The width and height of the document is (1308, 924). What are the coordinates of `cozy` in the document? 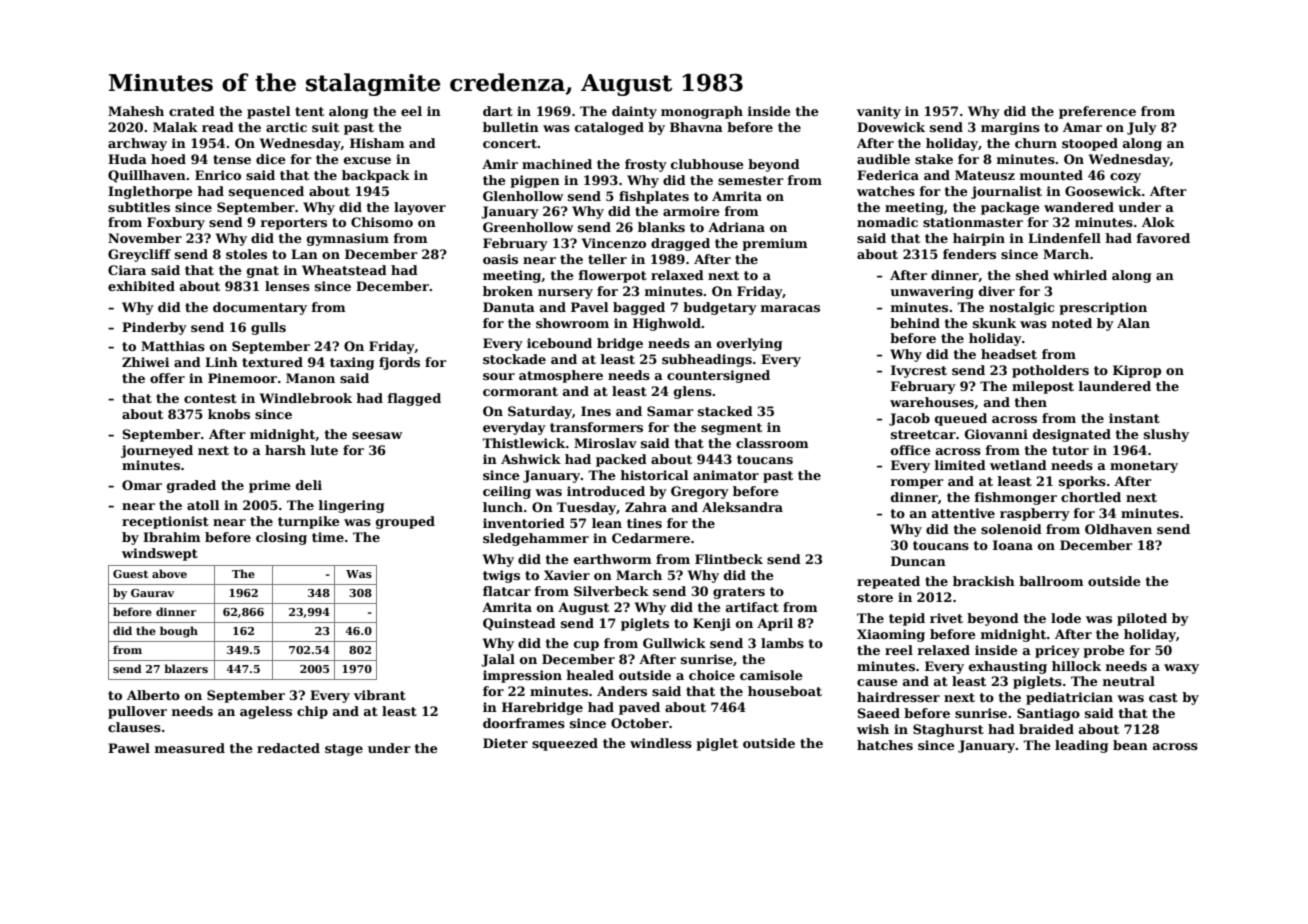 It's located at (1125, 178).
